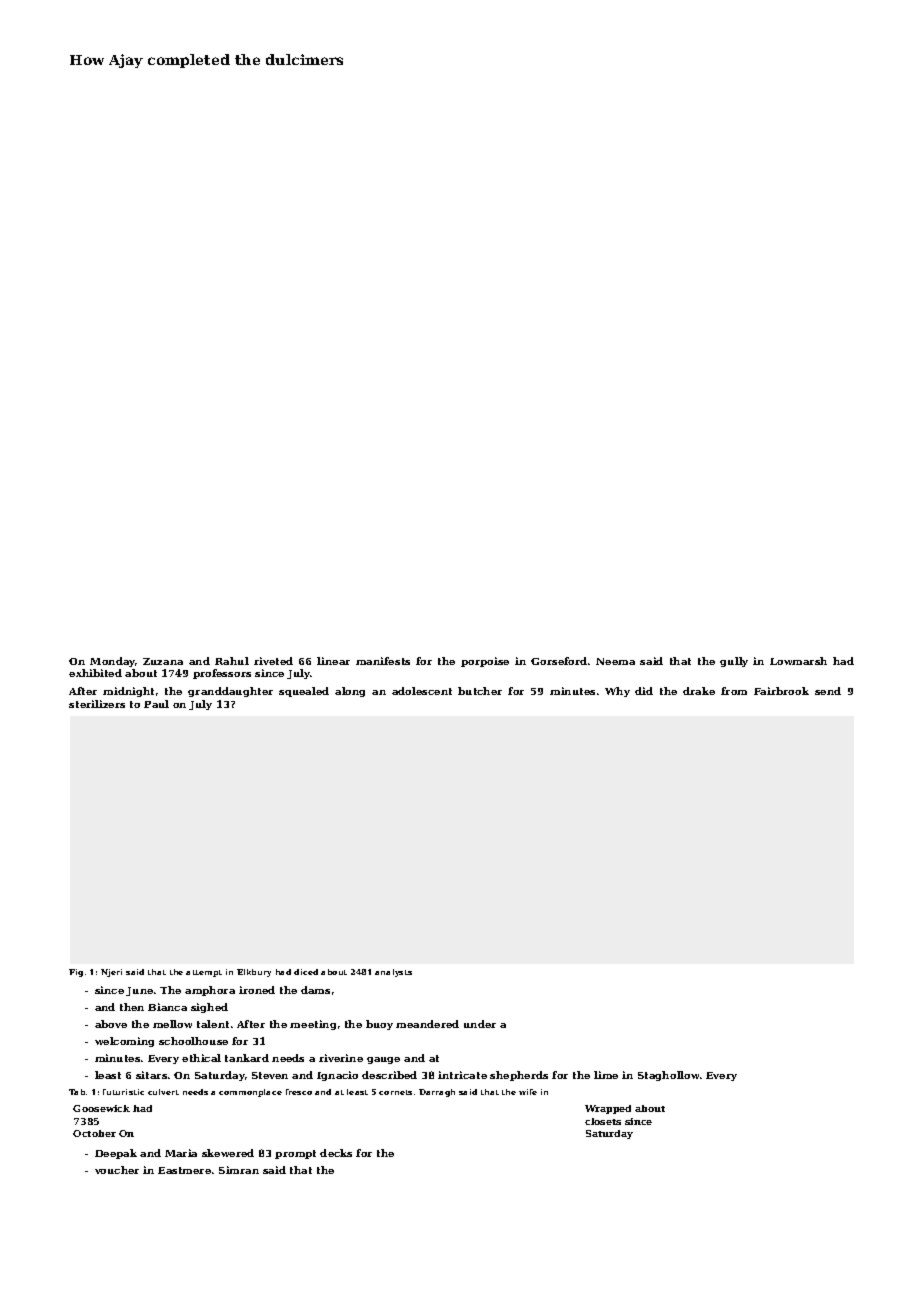 This image has width=924, height=1308. What do you see at coordinates (480, 1024) in the image?
I see `under` at bounding box center [480, 1024].
